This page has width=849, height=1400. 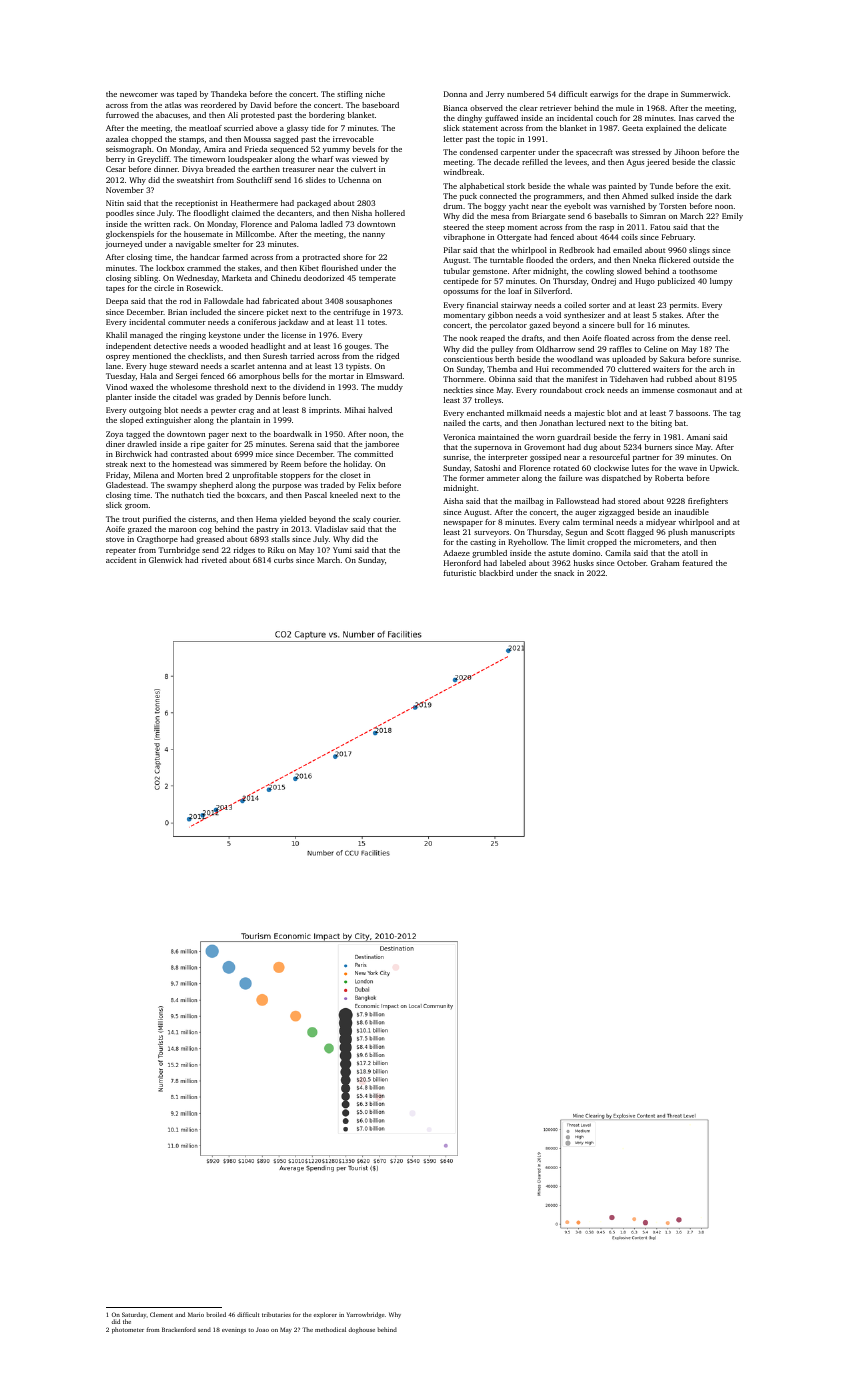 What do you see at coordinates (495, 95) in the page?
I see `Jerry` at bounding box center [495, 95].
